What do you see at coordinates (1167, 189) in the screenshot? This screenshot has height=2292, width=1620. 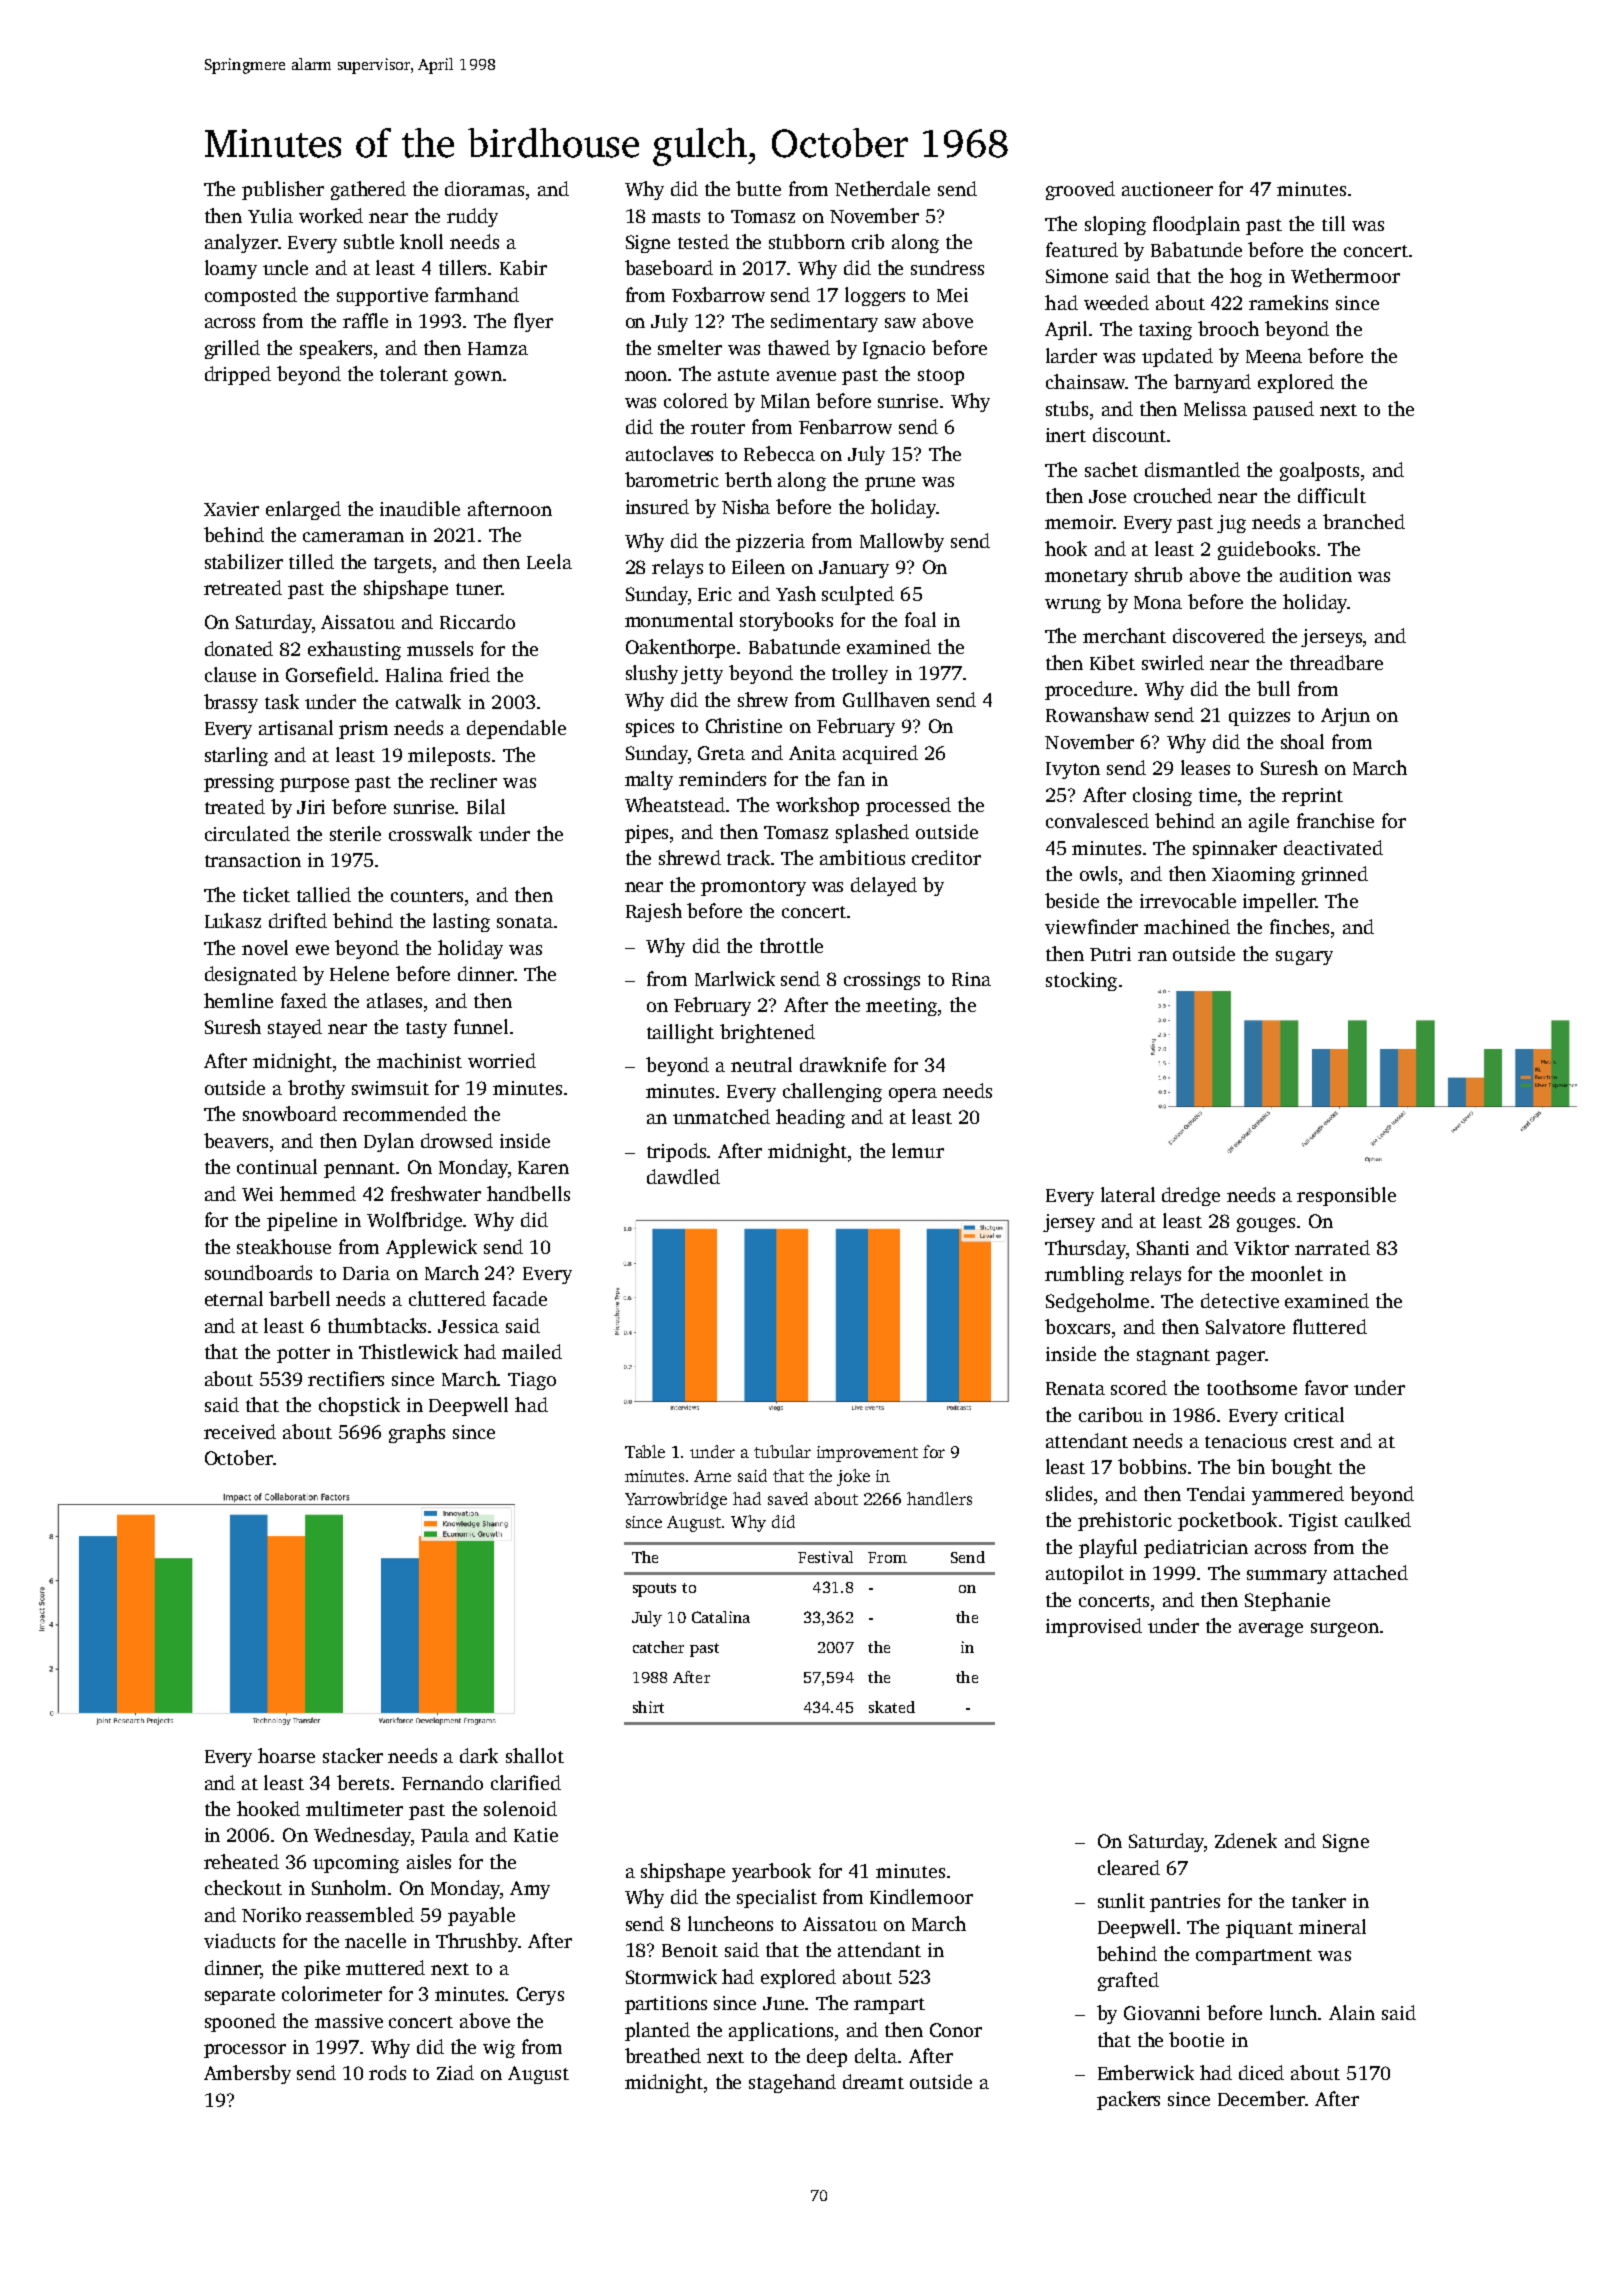 I see `auctioneer` at bounding box center [1167, 189].
